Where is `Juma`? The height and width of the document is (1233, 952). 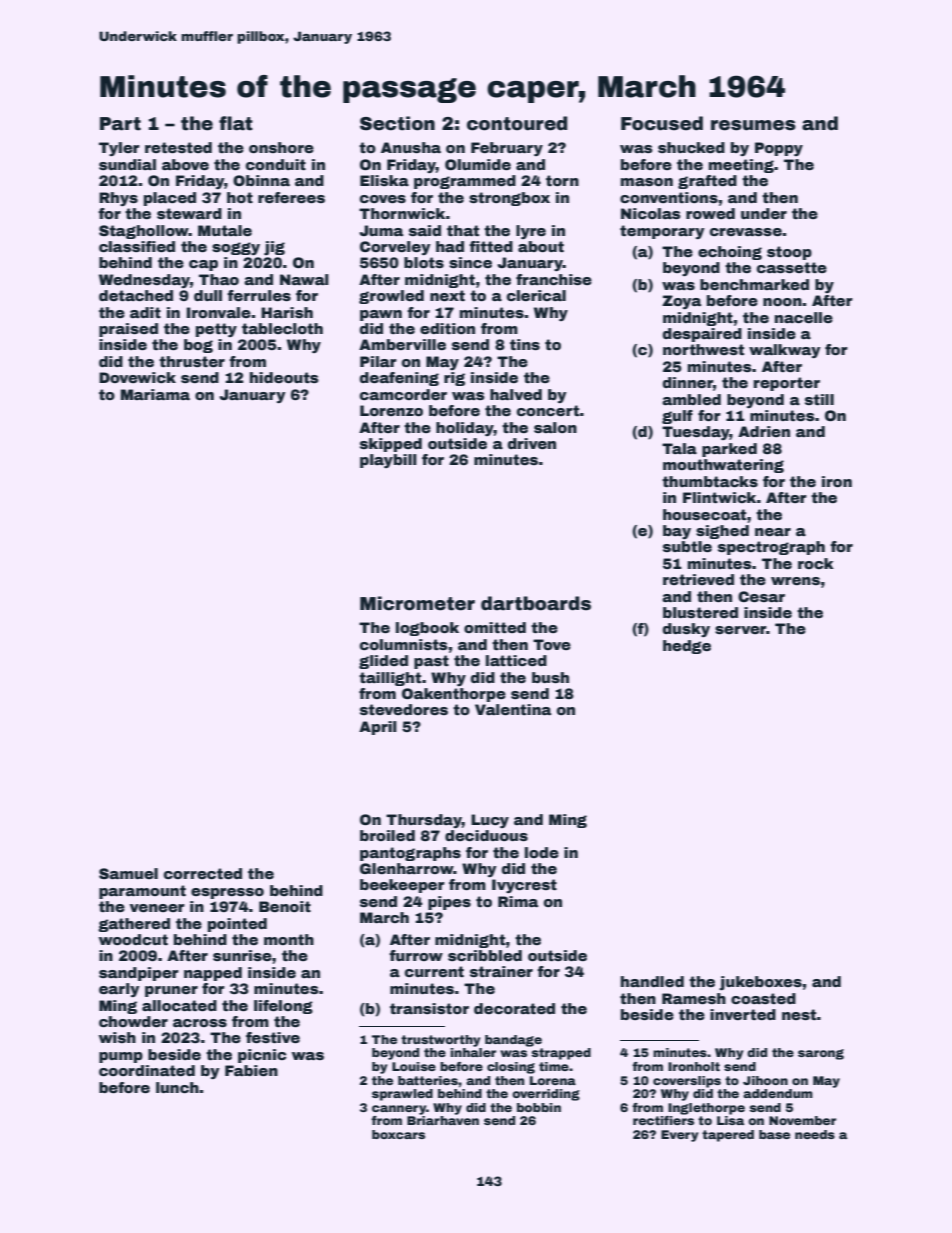
Juma is located at coordinates (381, 230).
